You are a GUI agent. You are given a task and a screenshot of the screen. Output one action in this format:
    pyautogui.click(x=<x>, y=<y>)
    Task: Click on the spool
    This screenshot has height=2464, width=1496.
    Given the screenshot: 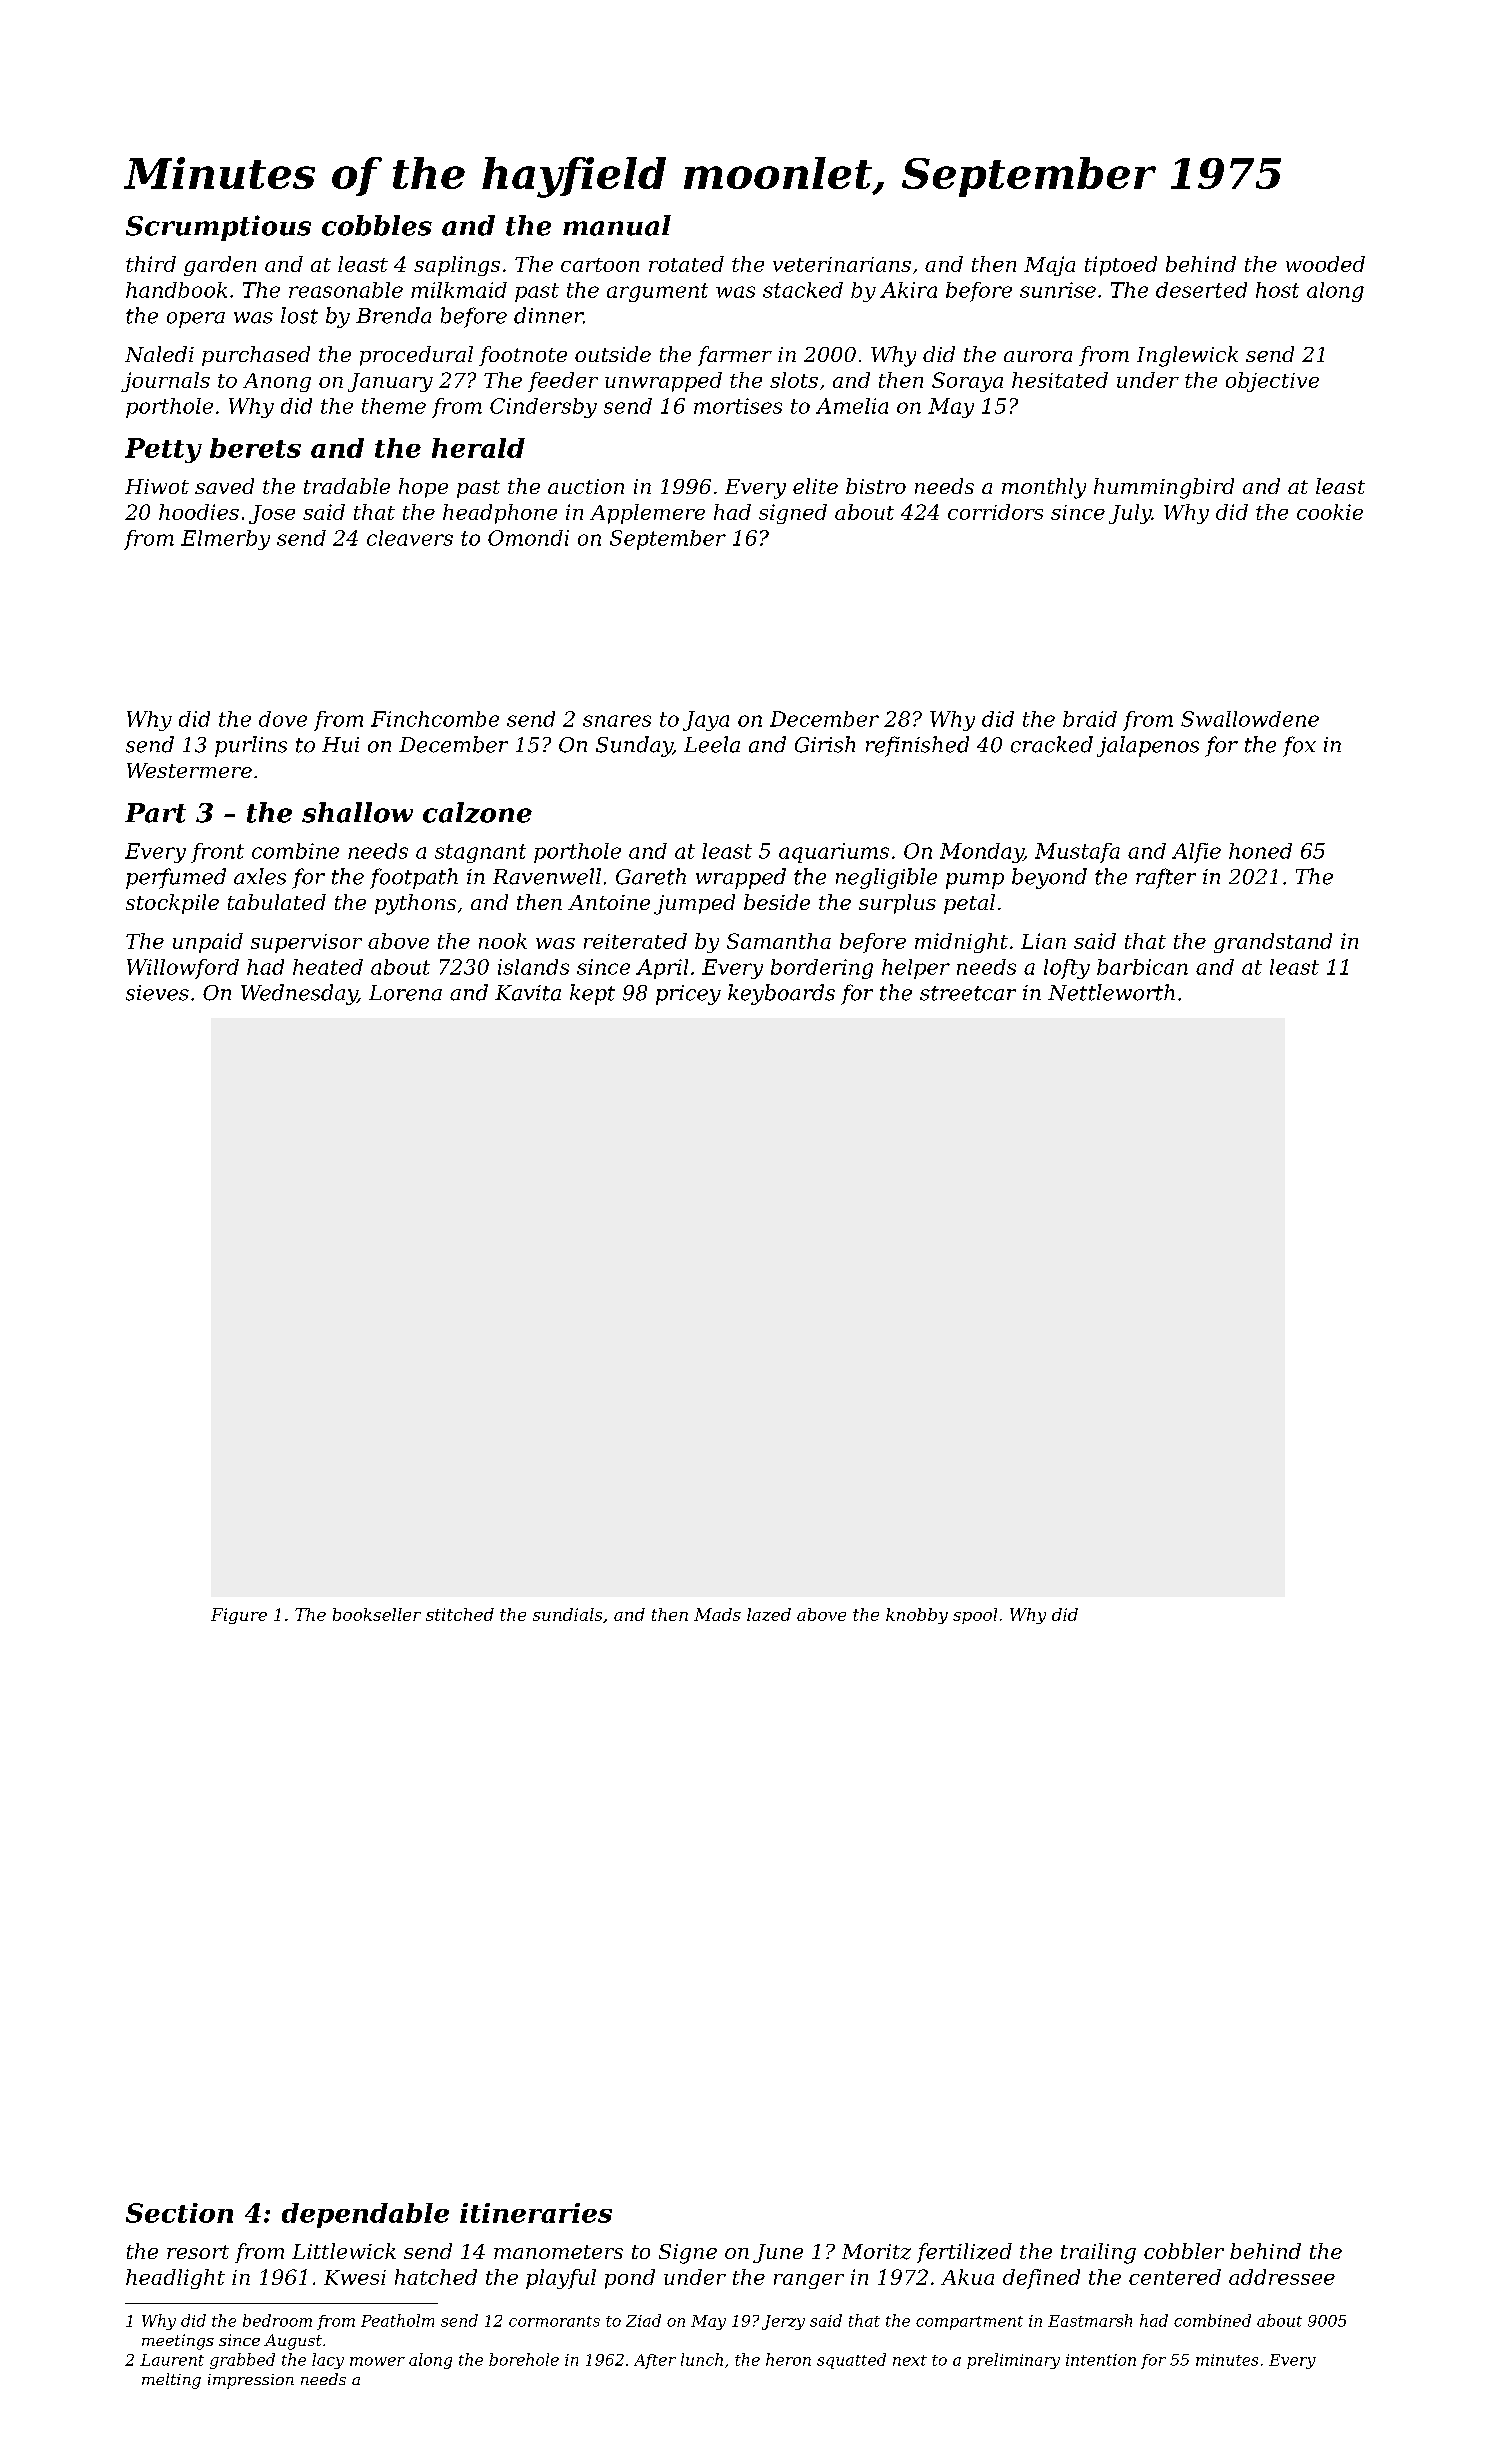 What is the action you would take?
    pyautogui.click(x=975, y=1616)
